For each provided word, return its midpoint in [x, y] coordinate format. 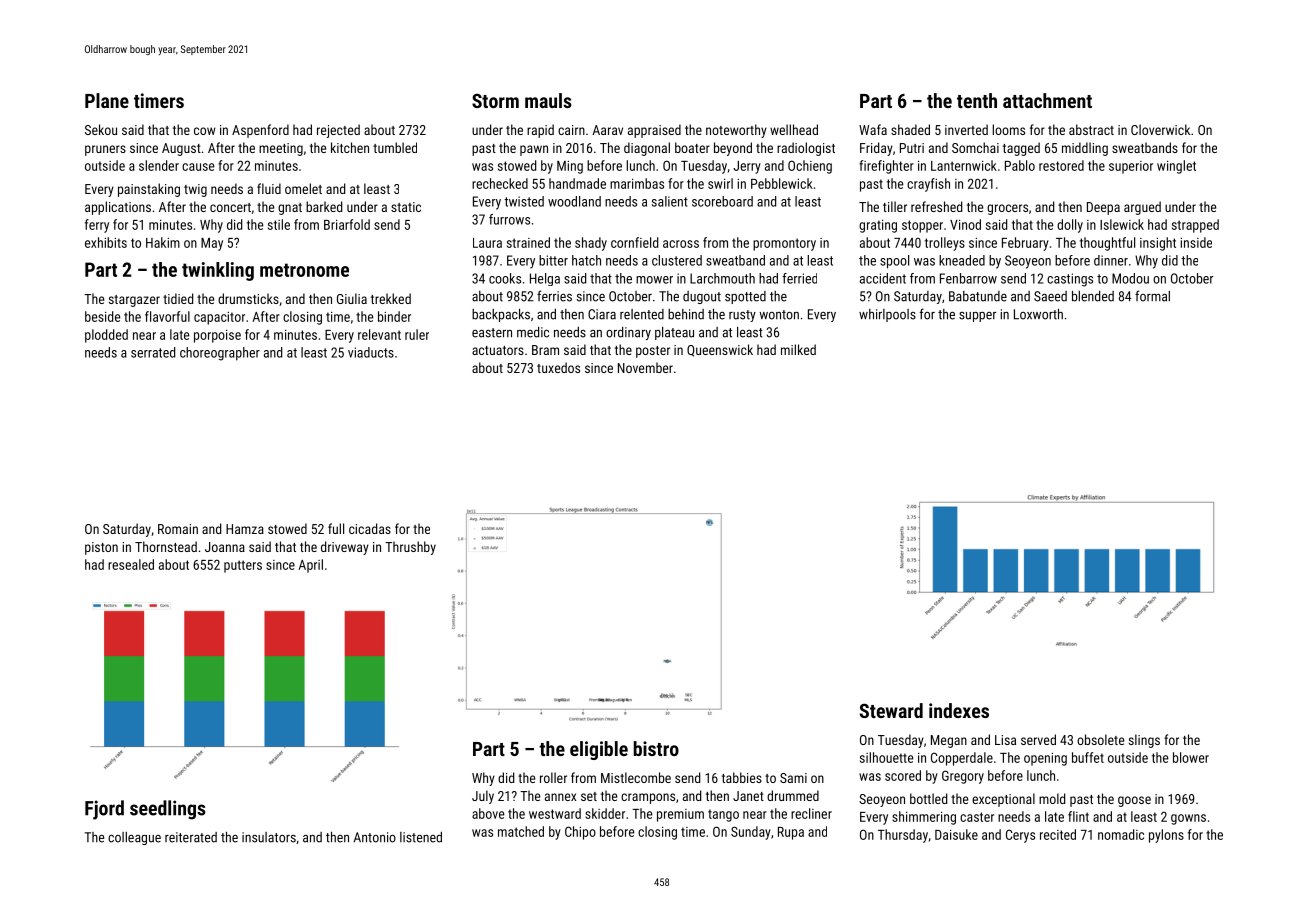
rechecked [500, 183]
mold [1052, 798]
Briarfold [347, 224]
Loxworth [1038, 314]
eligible [599, 750]
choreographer [220, 354]
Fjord [104, 810]
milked [798, 349]
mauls [548, 100]
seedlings [168, 810]
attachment [1047, 100]
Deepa [1103, 208]
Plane [107, 100]
